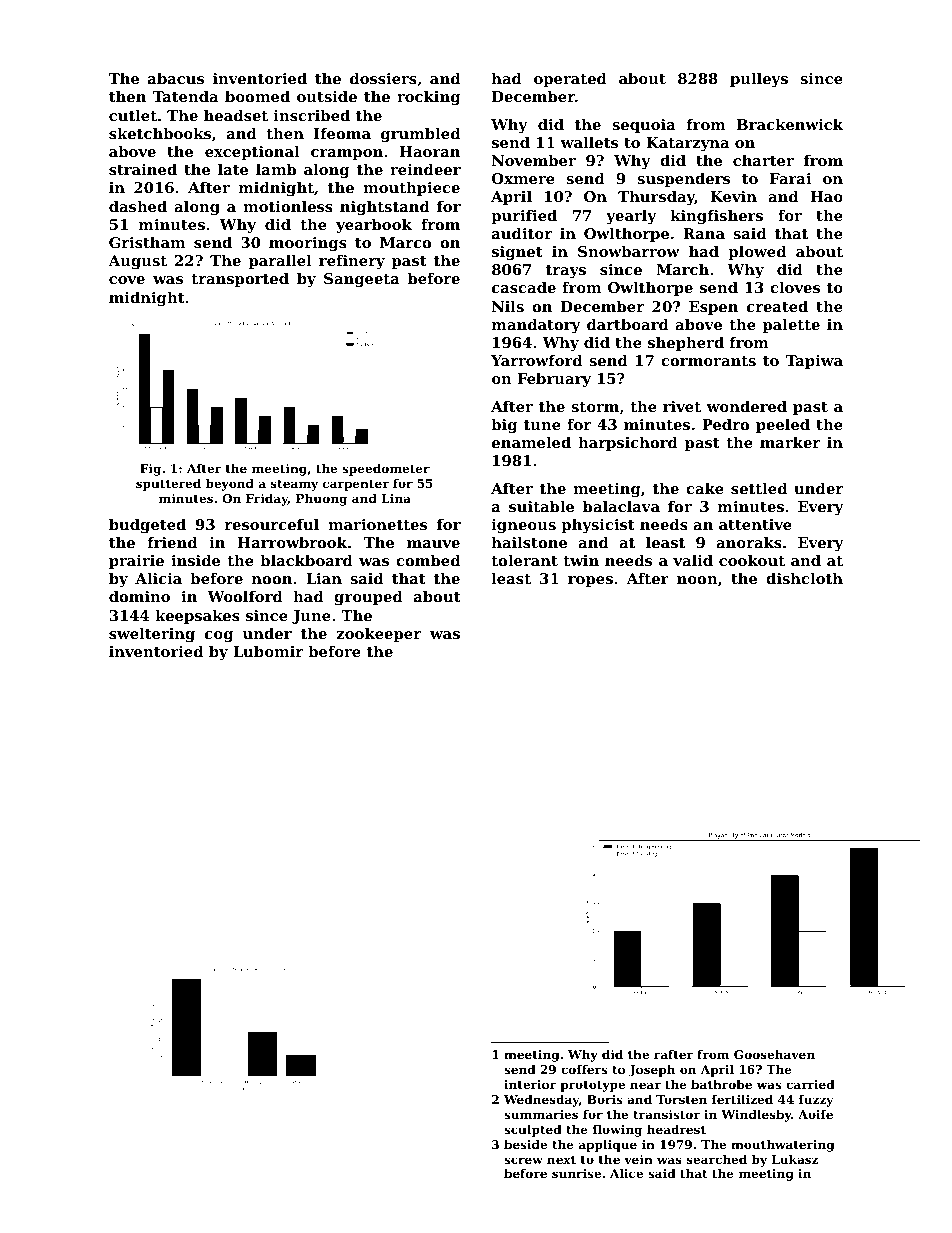 This page has height=1233, width=952. I want to click on cove, so click(127, 280).
